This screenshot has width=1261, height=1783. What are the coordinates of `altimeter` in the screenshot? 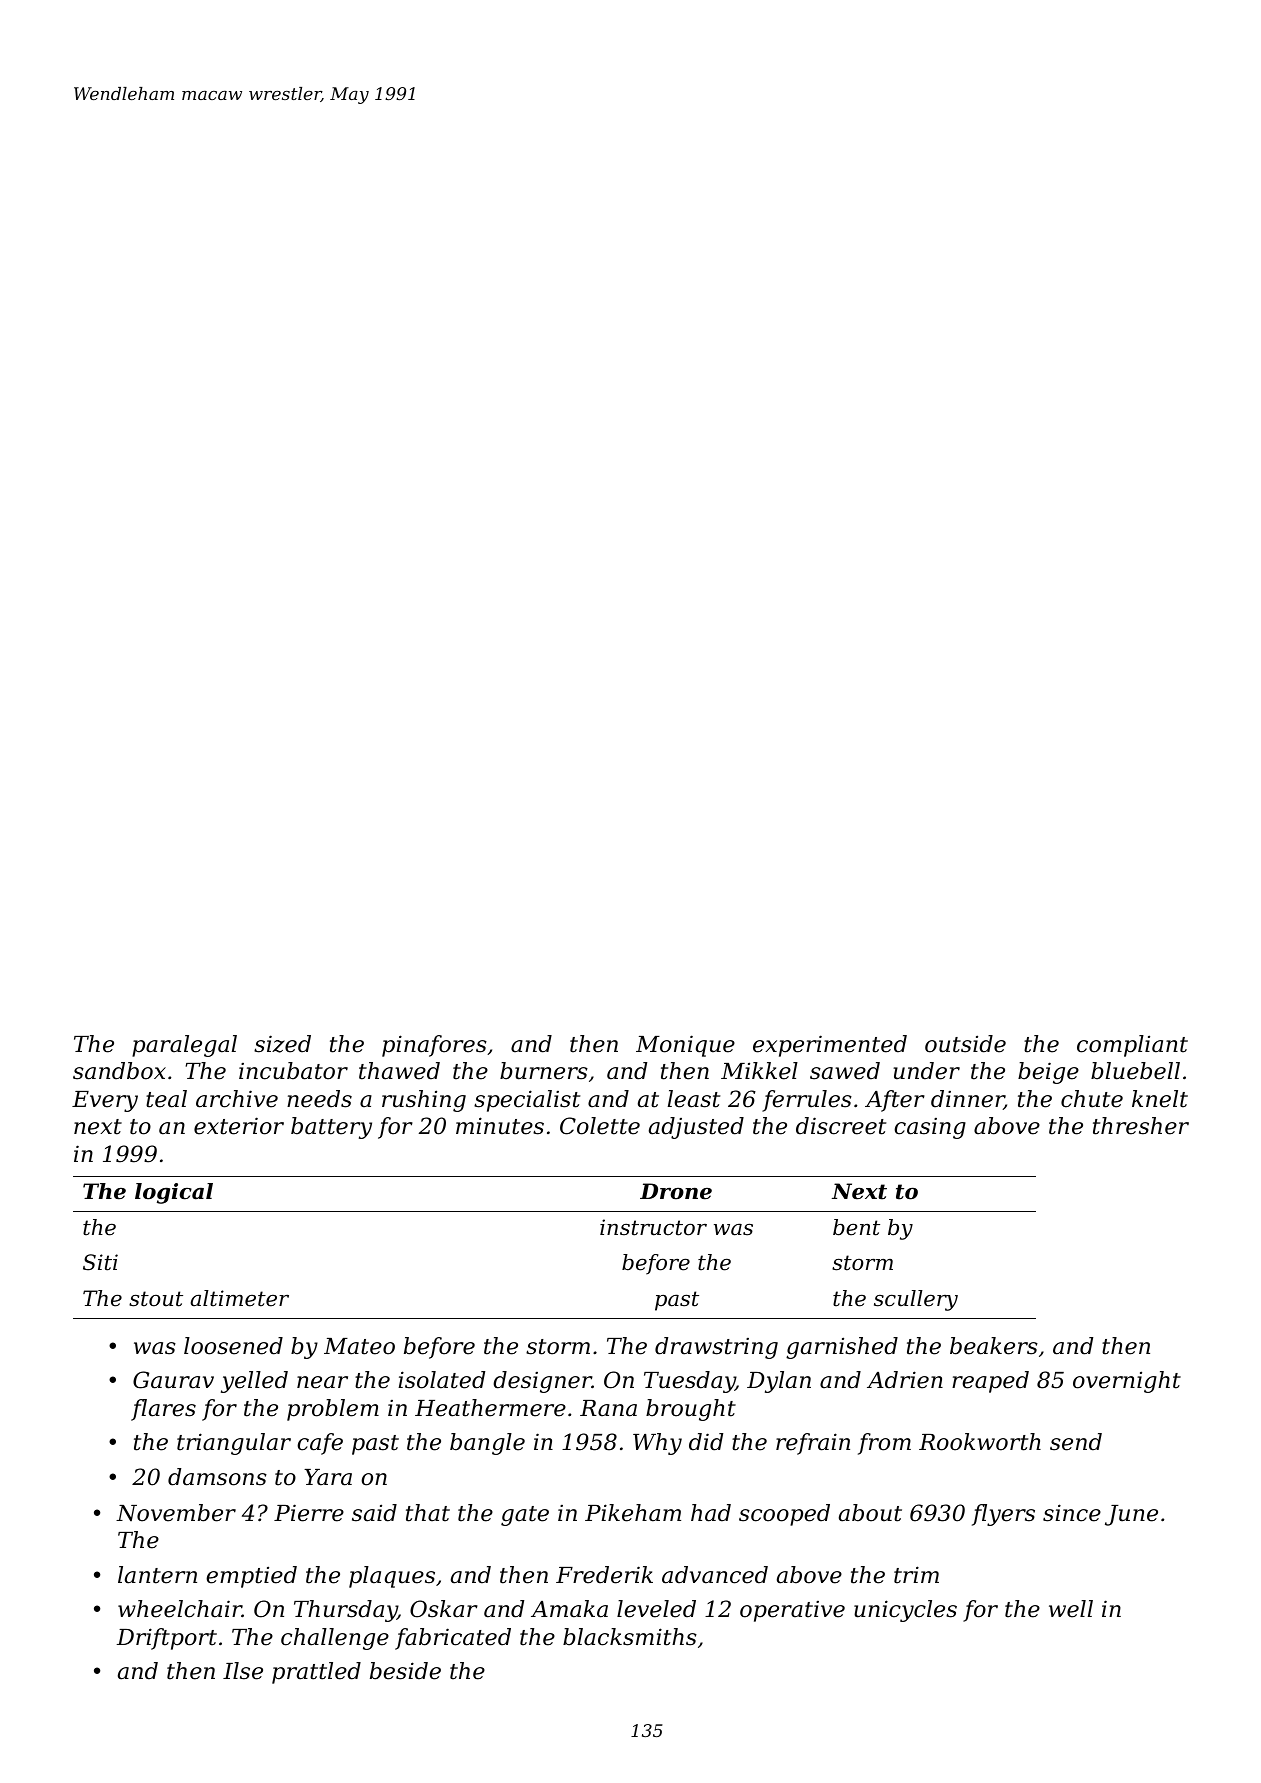 It's located at (240, 1298).
